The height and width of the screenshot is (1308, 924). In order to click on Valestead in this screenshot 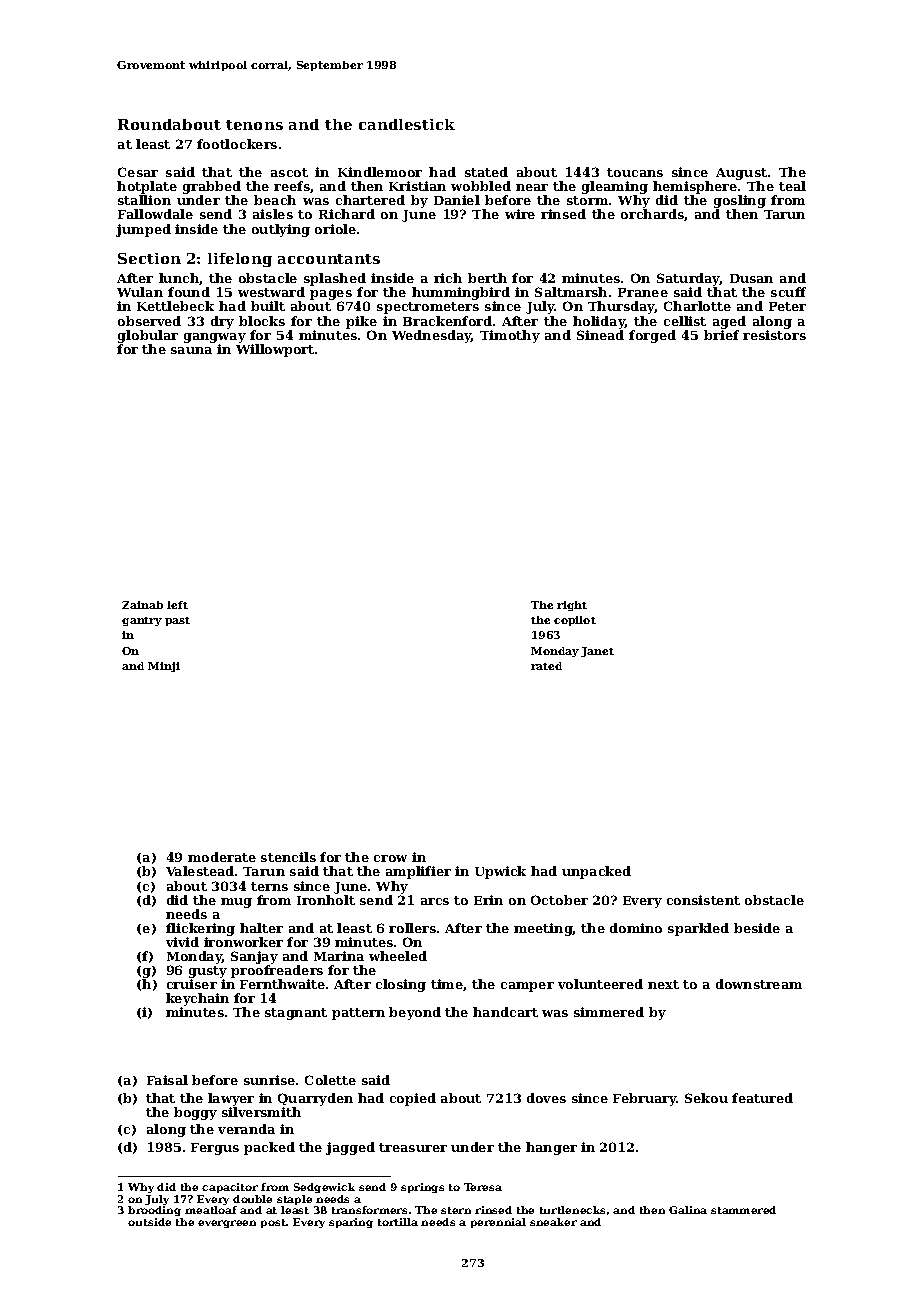, I will do `click(200, 871)`.
